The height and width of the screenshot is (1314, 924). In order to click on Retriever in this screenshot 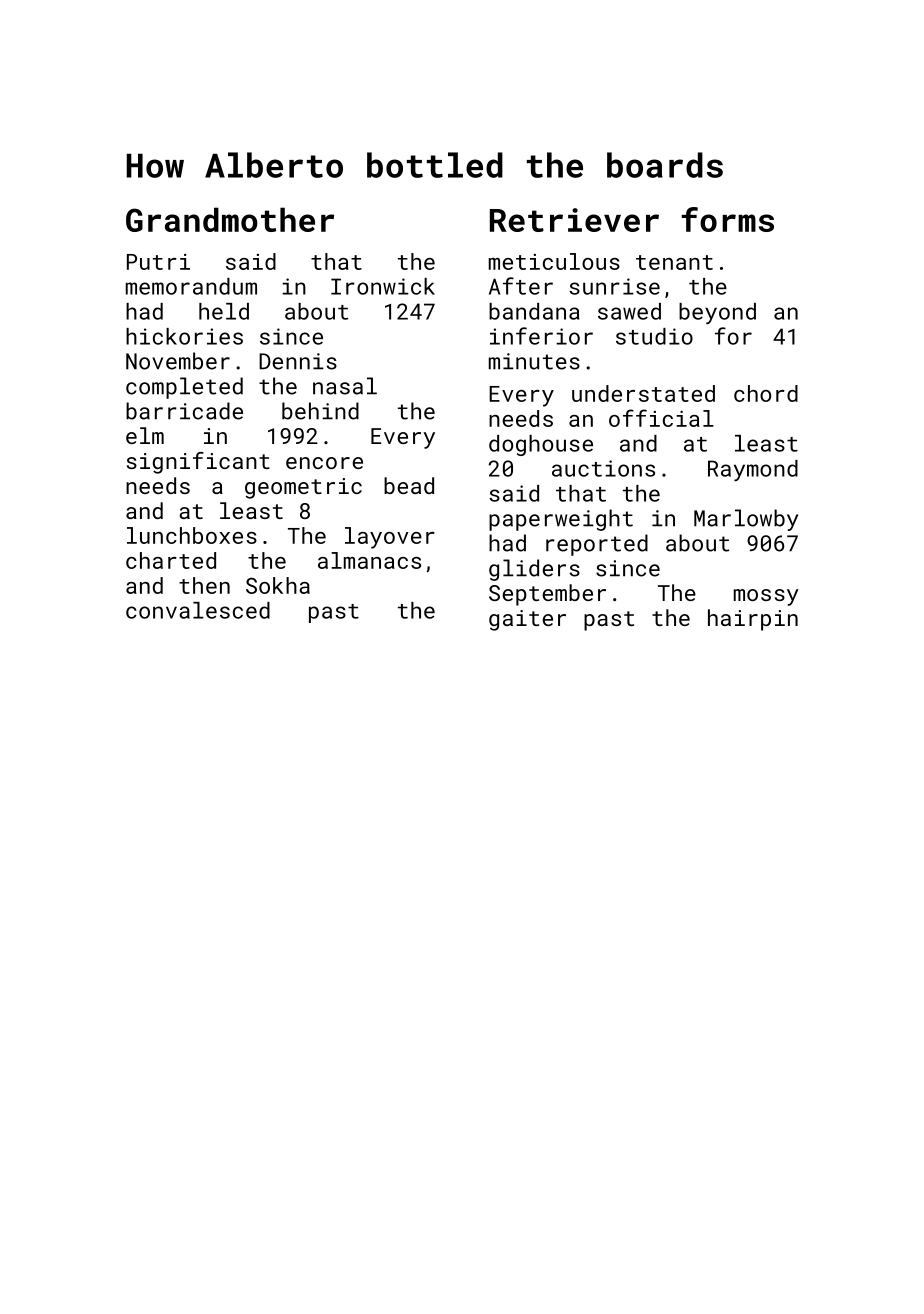, I will do `click(574, 220)`.
